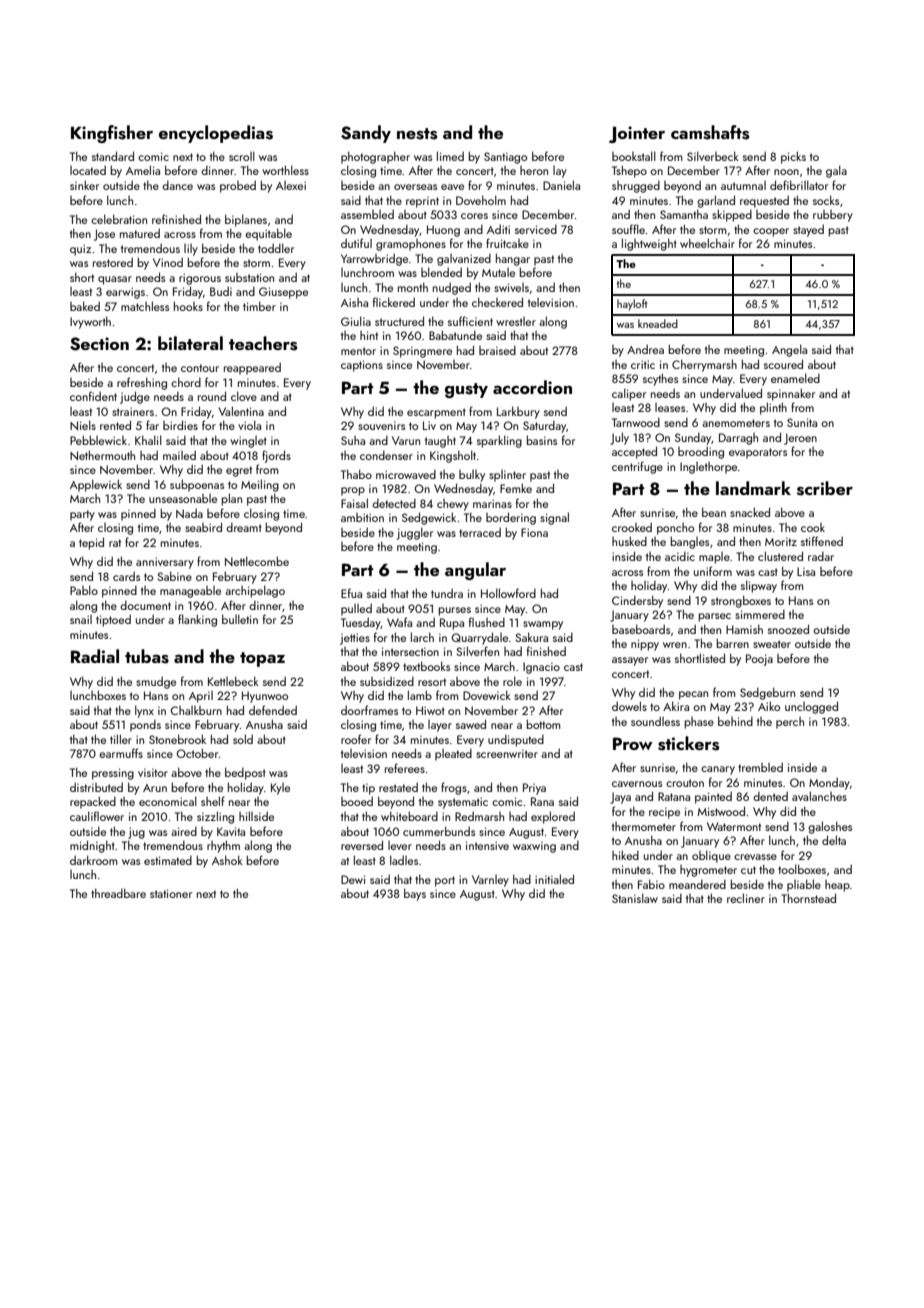  What do you see at coordinates (543, 625) in the screenshot?
I see `swampy` at bounding box center [543, 625].
